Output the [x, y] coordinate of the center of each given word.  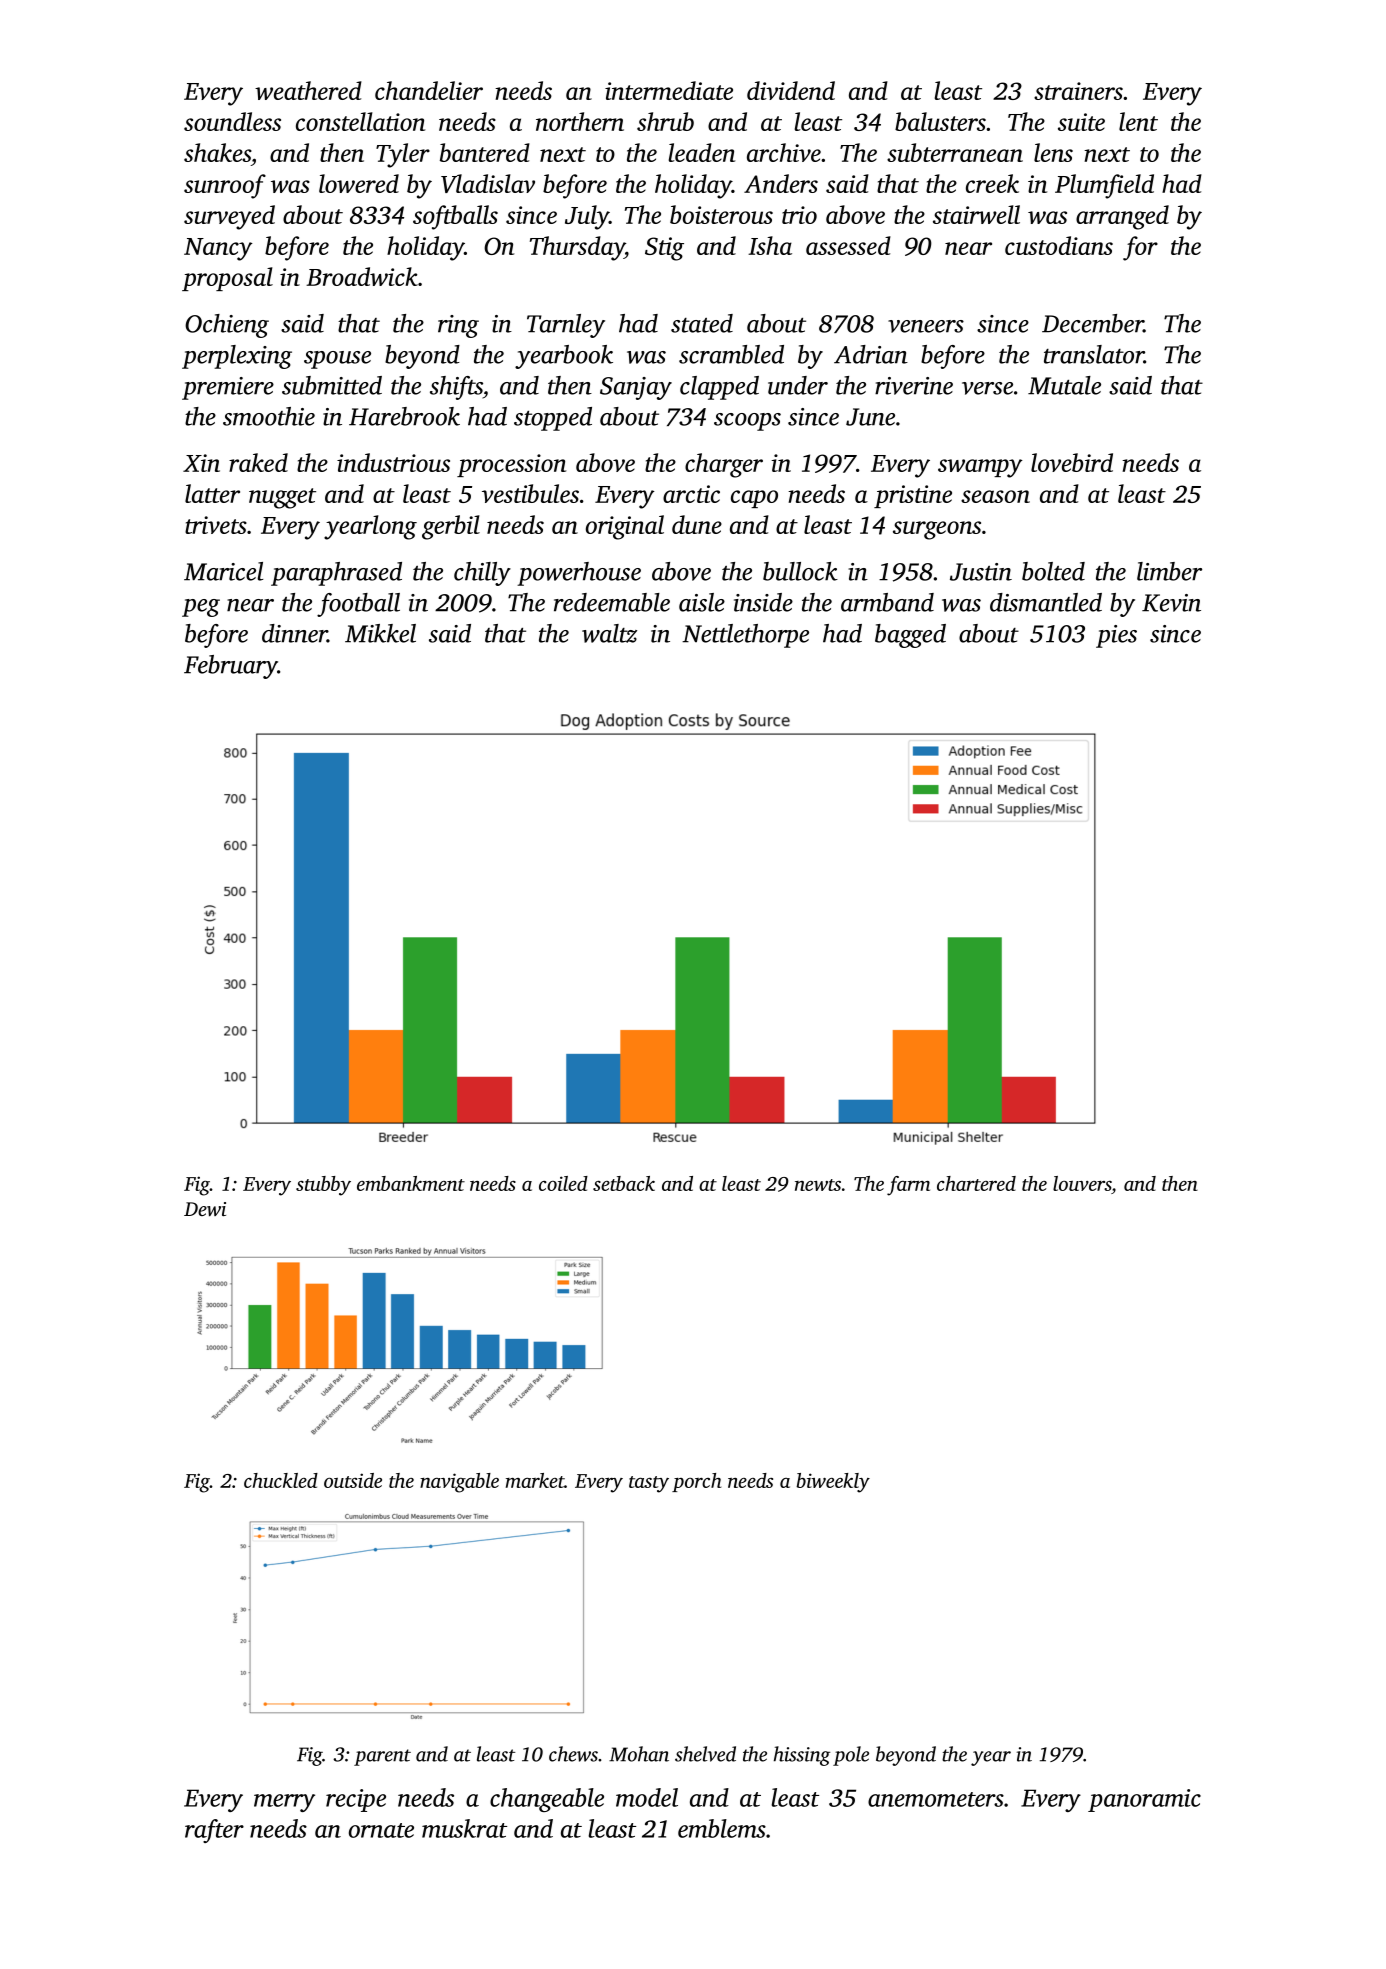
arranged [1122, 217]
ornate [381, 1830]
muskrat [464, 1828]
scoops [747, 422]
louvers [1082, 1185]
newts [818, 1185]
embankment [411, 1183]
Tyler [403, 155]
